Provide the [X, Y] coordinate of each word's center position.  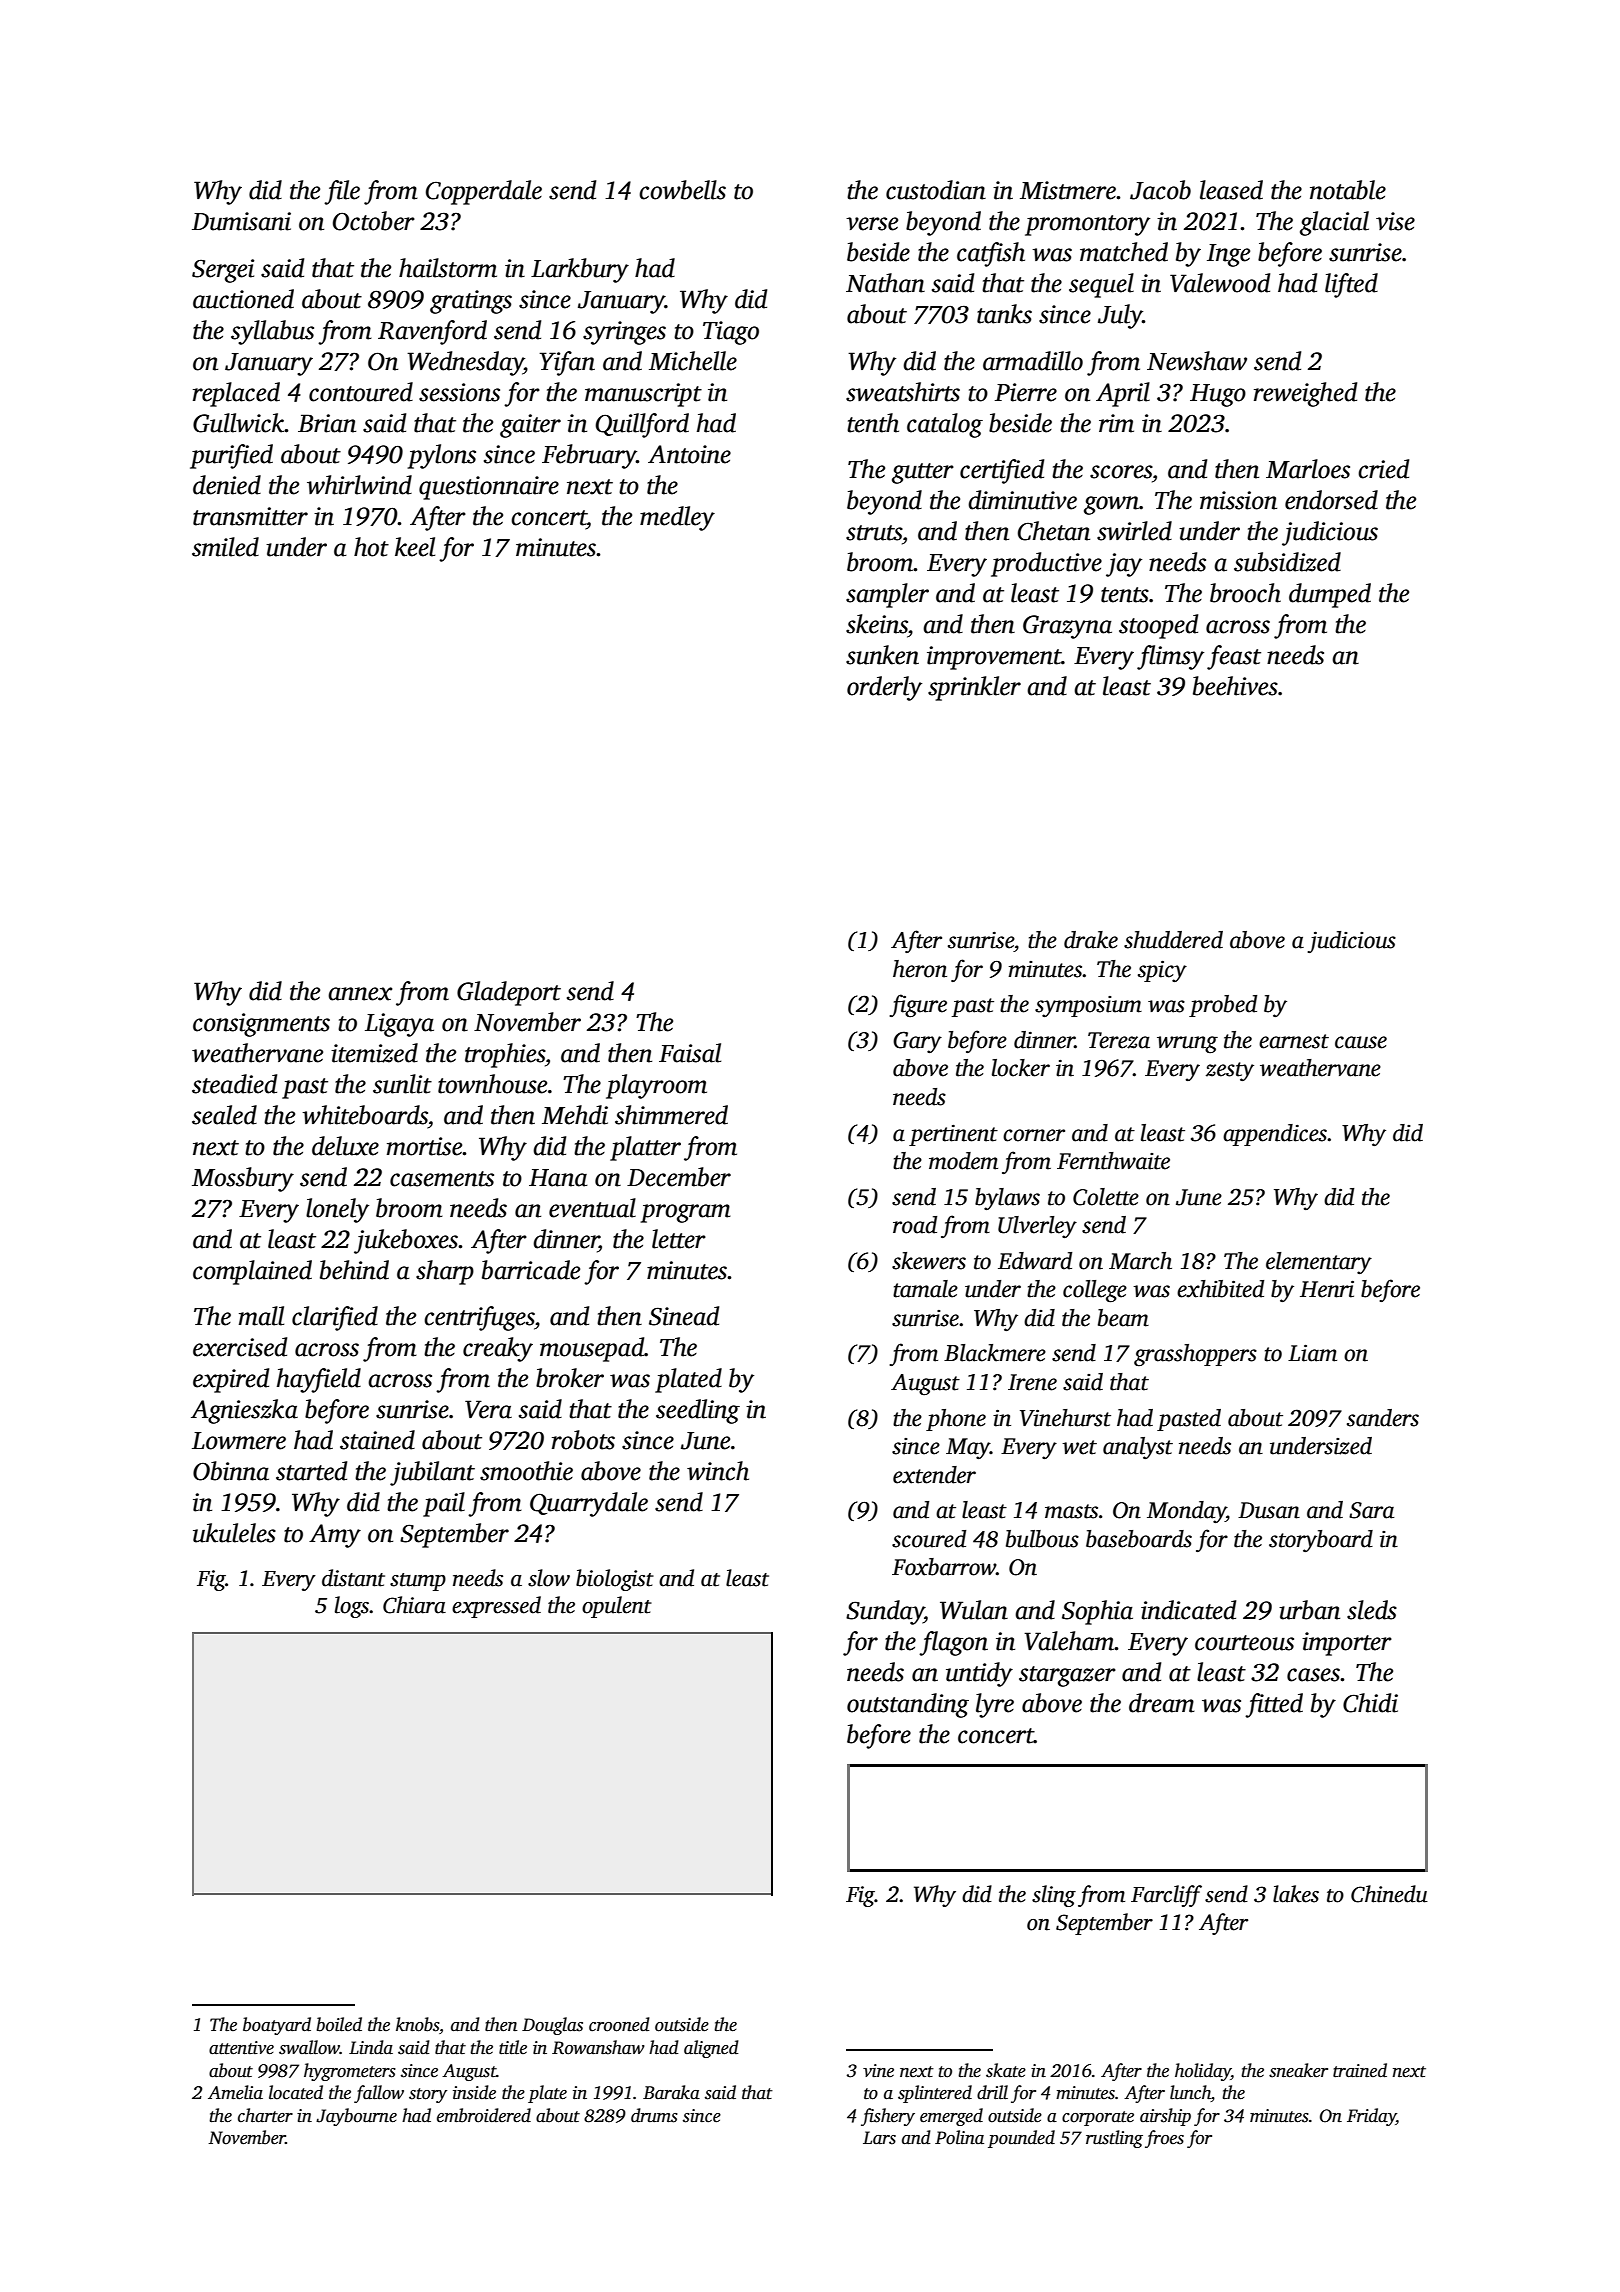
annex [360, 994]
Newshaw [1197, 361]
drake [1091, 940]
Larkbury [580, 270]
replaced [236, 394]
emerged [951, 2117]
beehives [1235, 686]
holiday [1203, 2072]
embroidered [484, 2115]
